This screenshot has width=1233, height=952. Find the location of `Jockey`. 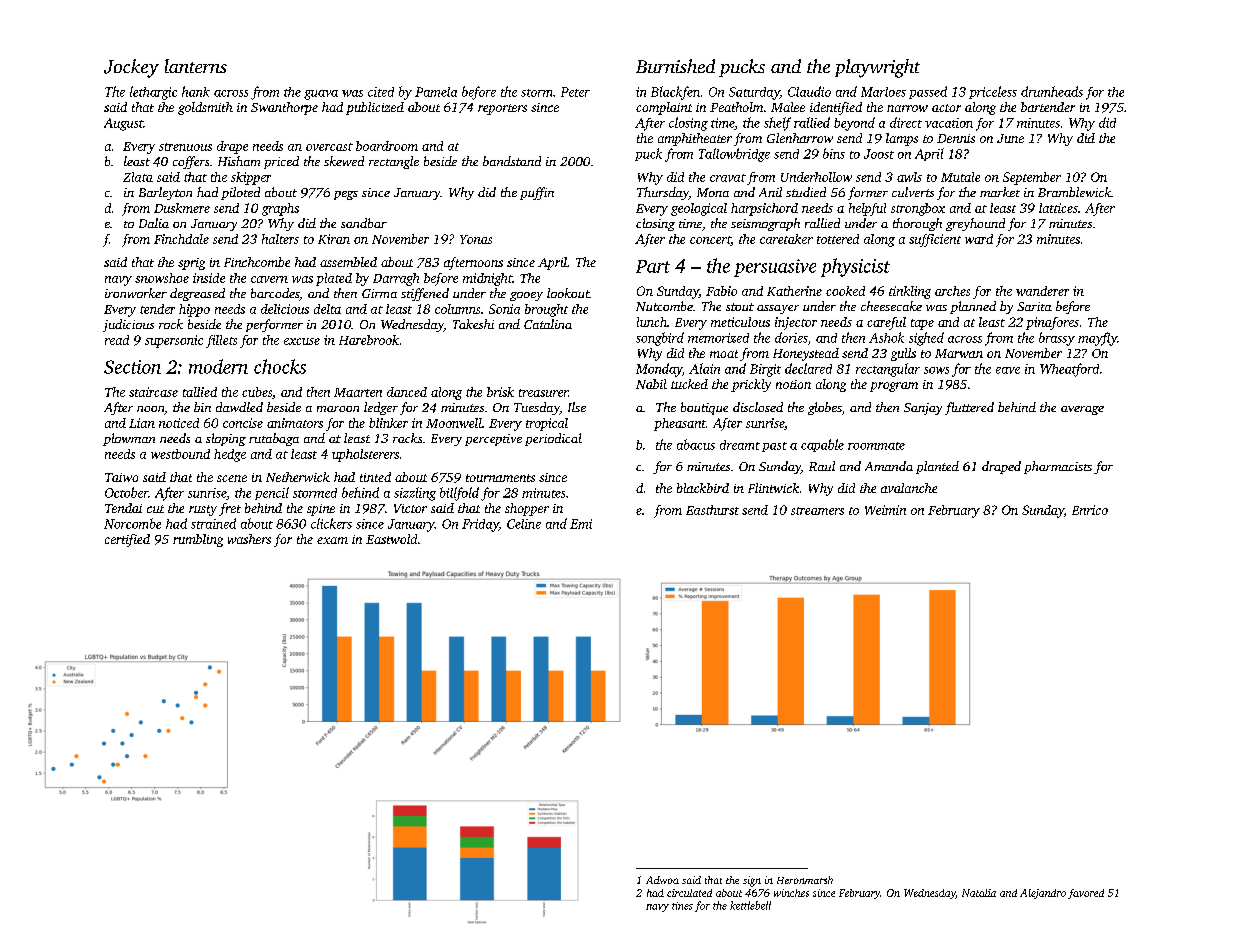

Jockey is located at coordinates (131, 68).
